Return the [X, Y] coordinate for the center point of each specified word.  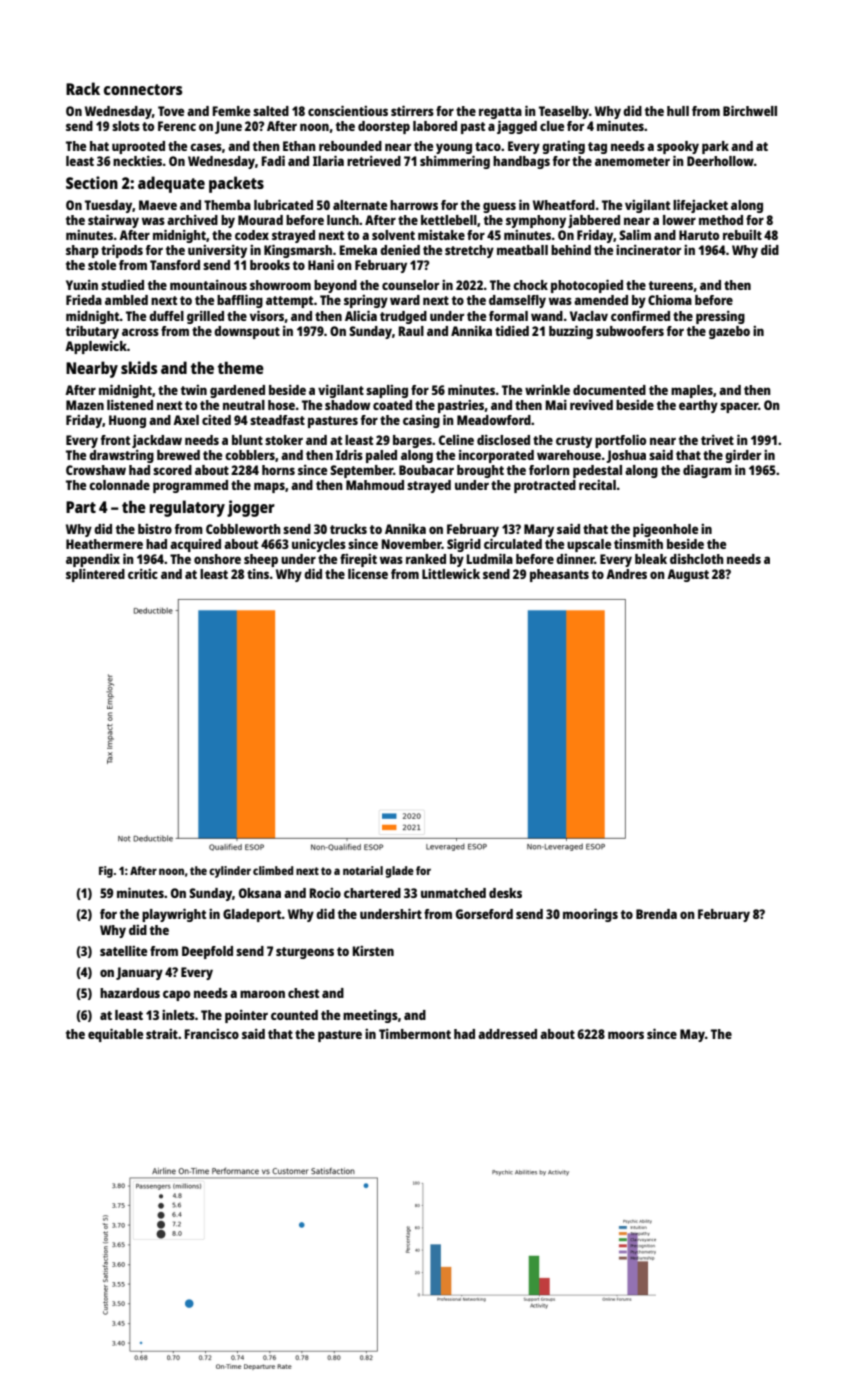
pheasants [559, 575]
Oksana [260, 893]
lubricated [283, 204]
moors [626, 1035]
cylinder [230, 872]
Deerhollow [720, 161]
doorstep [384, 127]
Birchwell [750, 110]
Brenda [656, 914]
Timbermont [415, 1034]
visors [267, 315]
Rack [83, 88]
